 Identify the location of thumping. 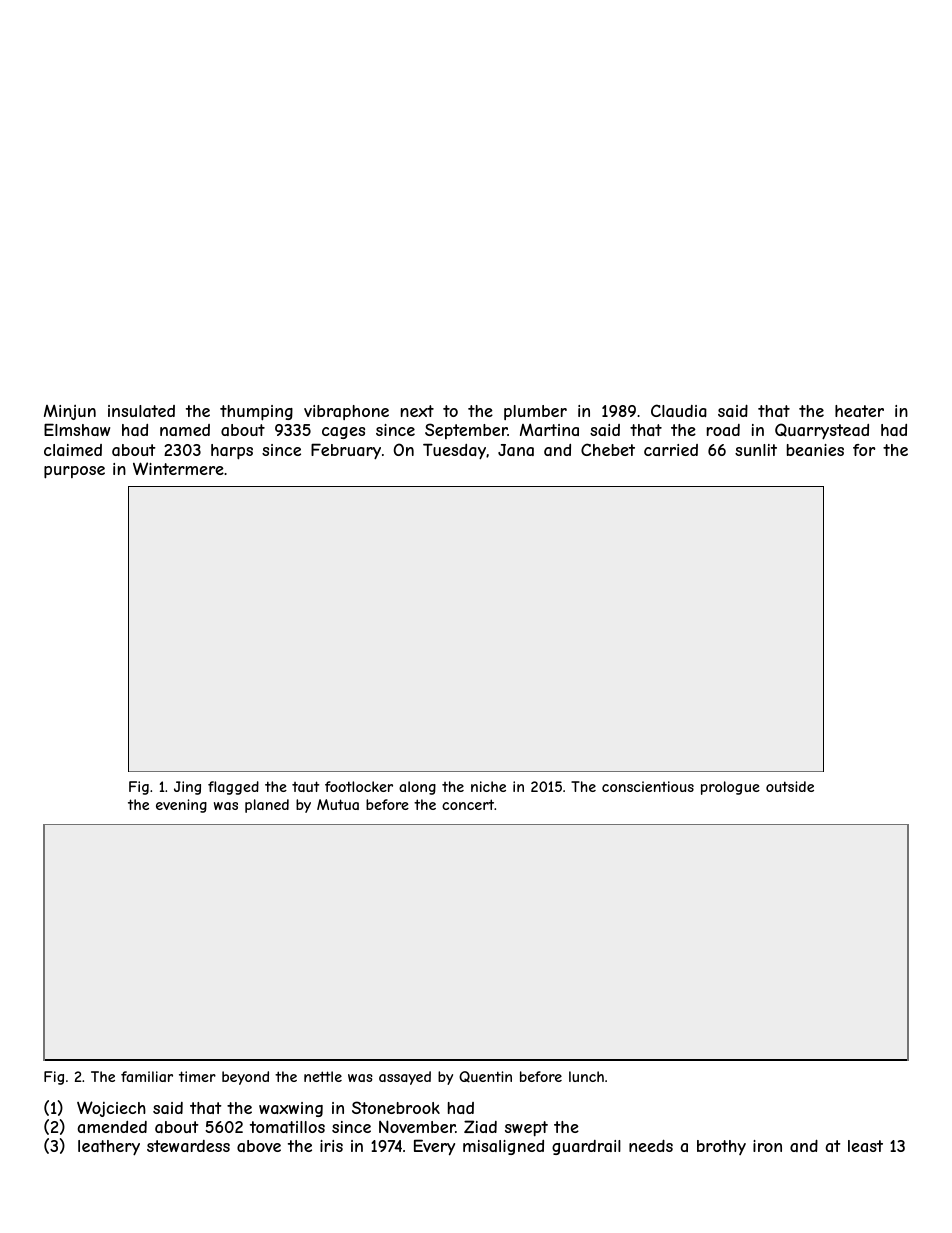
(256, 413).
